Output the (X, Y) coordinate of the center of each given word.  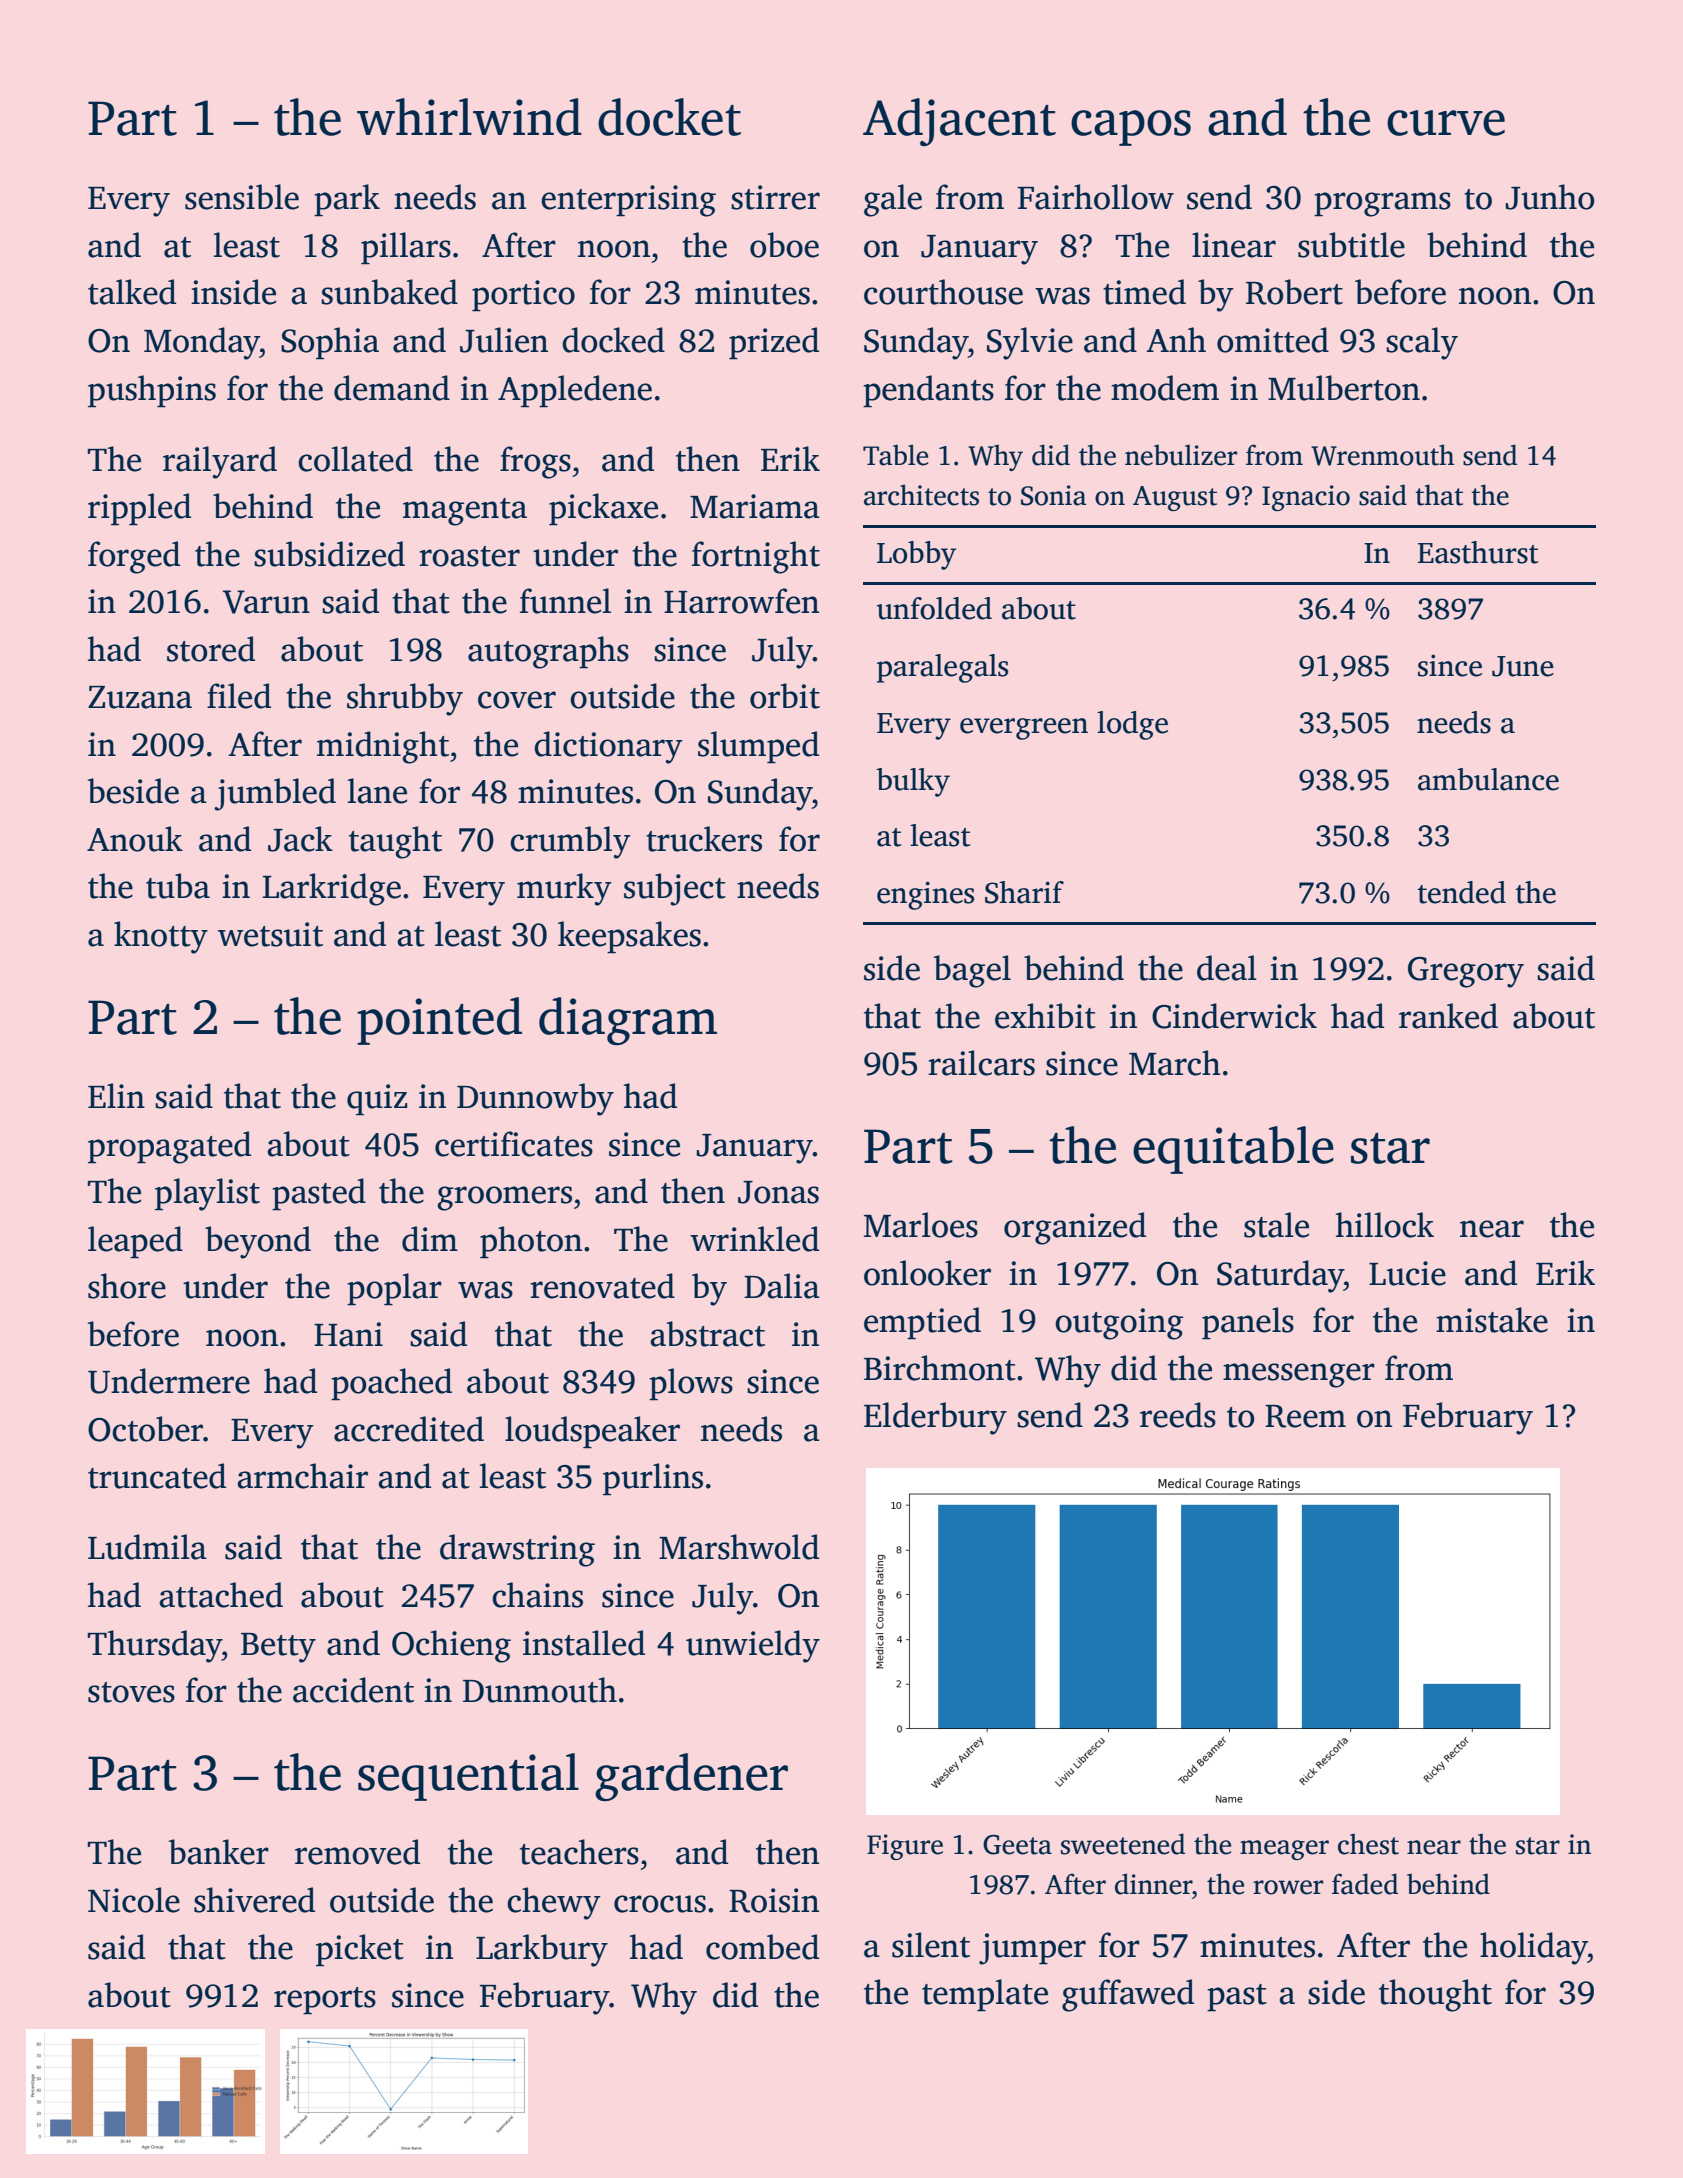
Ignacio (1306, 498)
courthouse (943, 292)
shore (127, 1286)
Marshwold (739, 1547)
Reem (1305, 1416)
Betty (278, 1648)
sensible (242, 197)
